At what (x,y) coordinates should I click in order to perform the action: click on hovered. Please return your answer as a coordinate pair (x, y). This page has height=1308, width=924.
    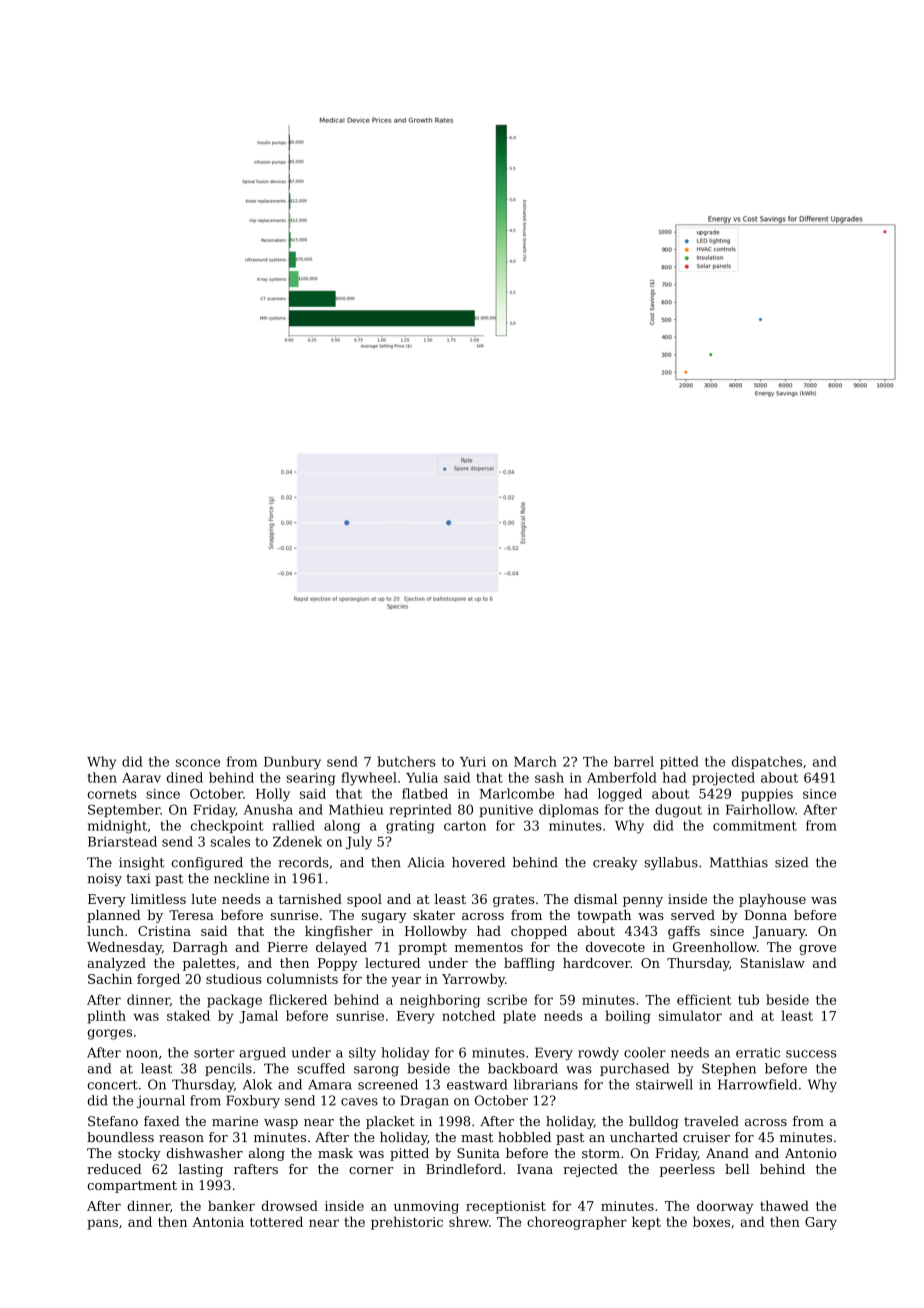
    Looking at the image, I should click on (478, 862).
